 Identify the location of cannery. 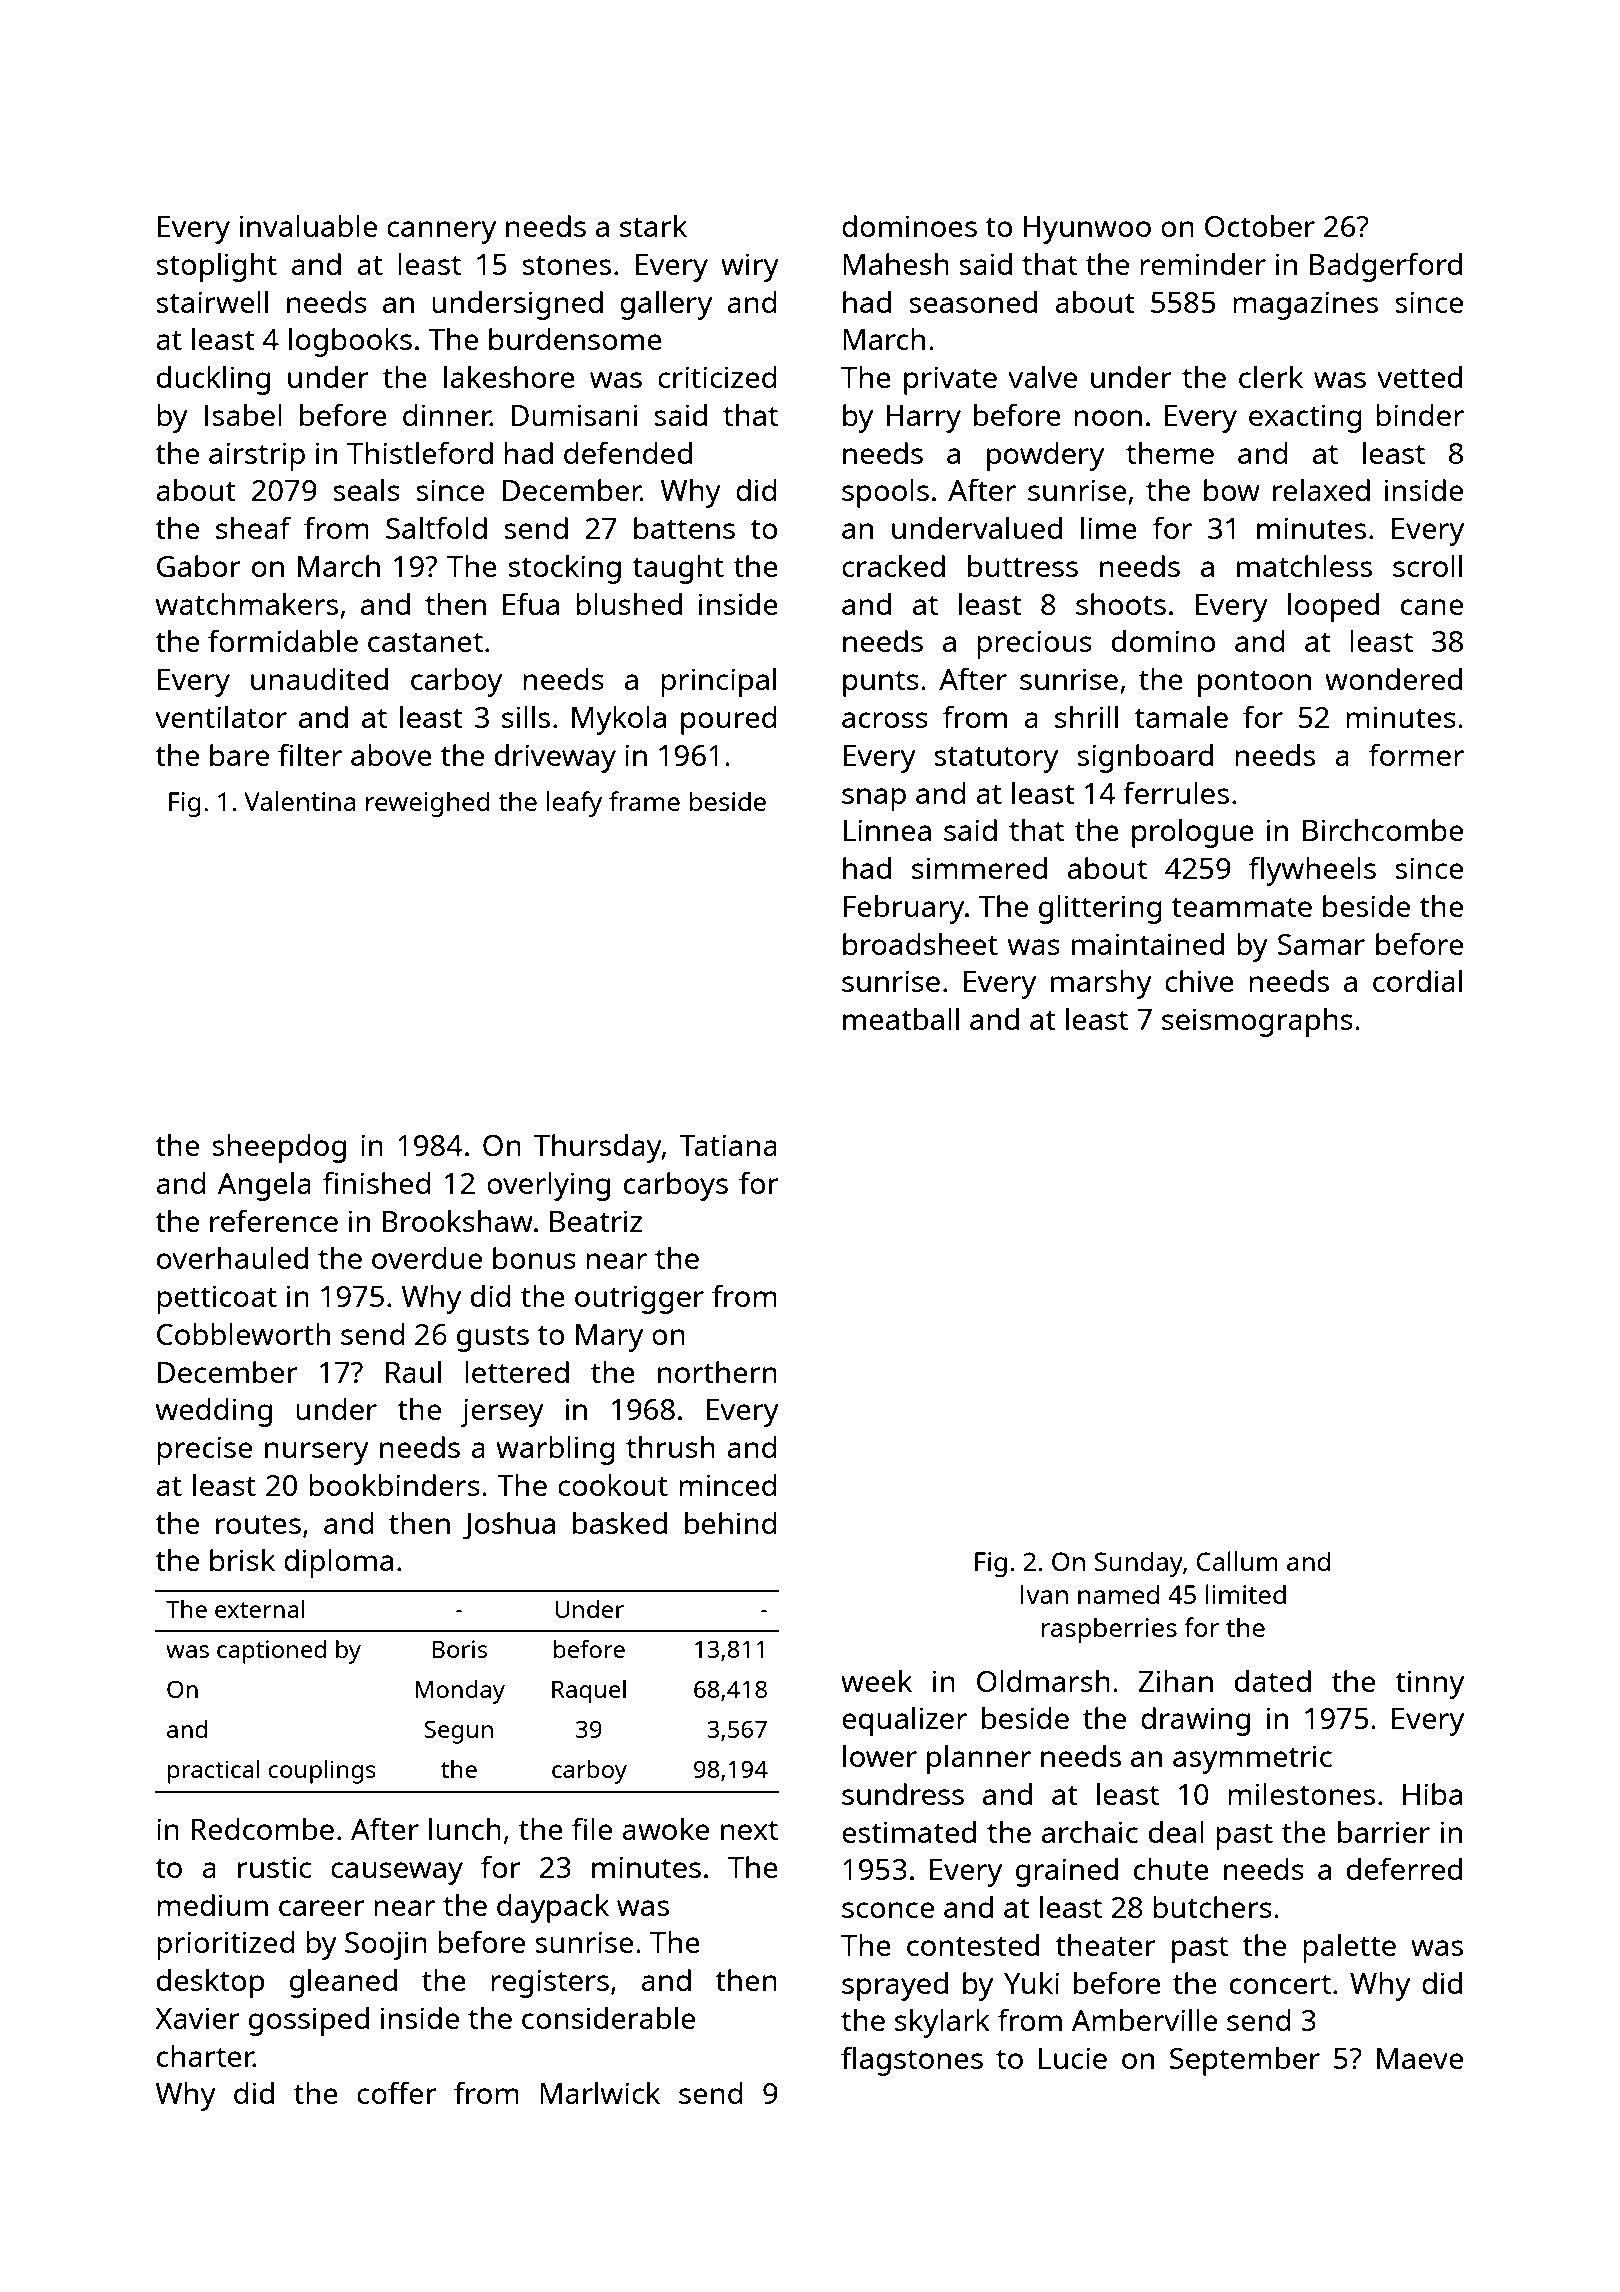
(441, 232).
